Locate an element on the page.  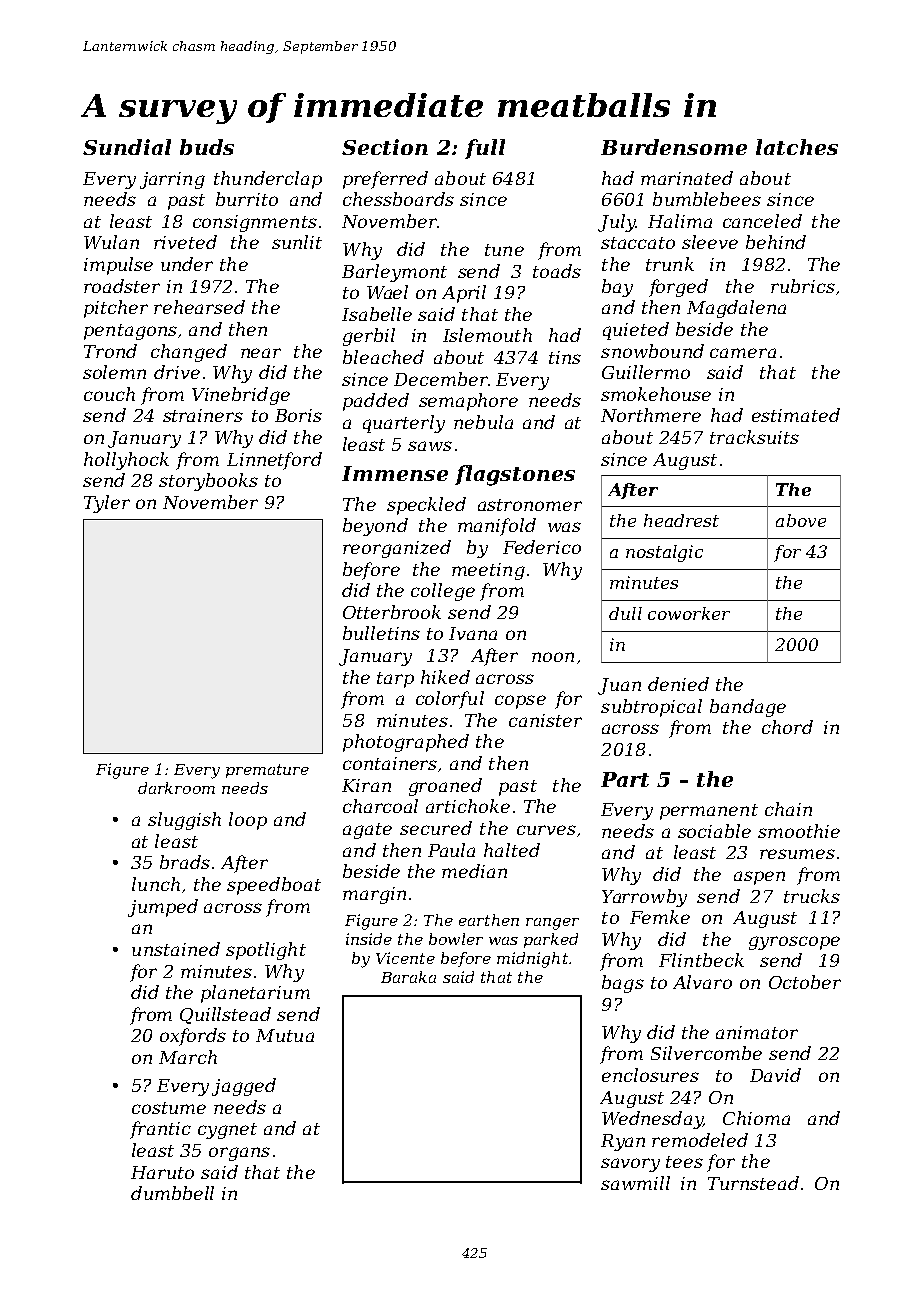
Ivana is located at coordinates (473, 633).
